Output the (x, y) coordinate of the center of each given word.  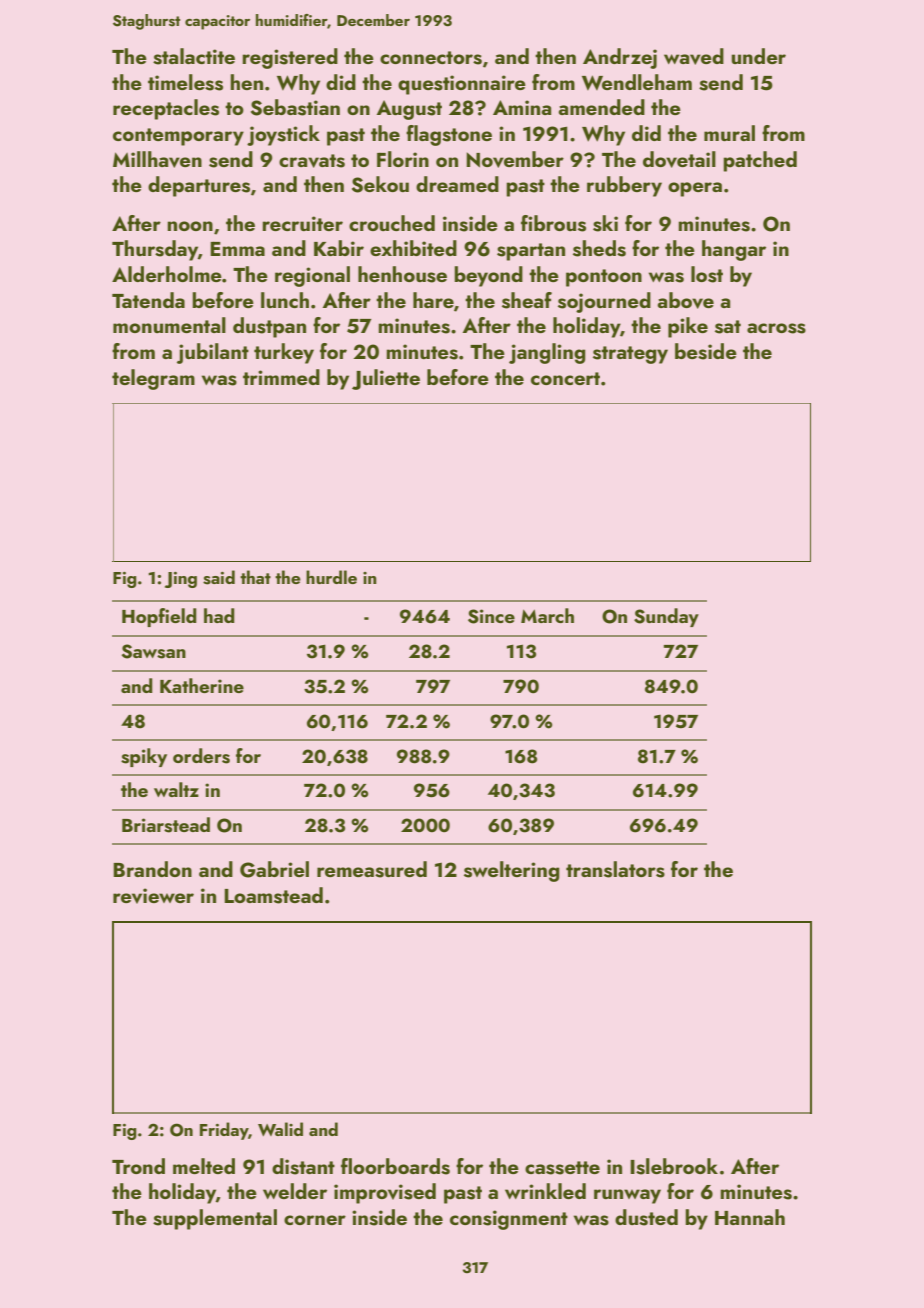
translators (615, 869)
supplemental (215, 1219)
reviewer (153, 896)
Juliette (386, 379)
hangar (734, 250)
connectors (431, 58)
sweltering (512, 871)
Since (491, 616)
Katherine (202, 685)
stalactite (194, 56)
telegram (153, 379)
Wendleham (637, 82)
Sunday (666, 617)
